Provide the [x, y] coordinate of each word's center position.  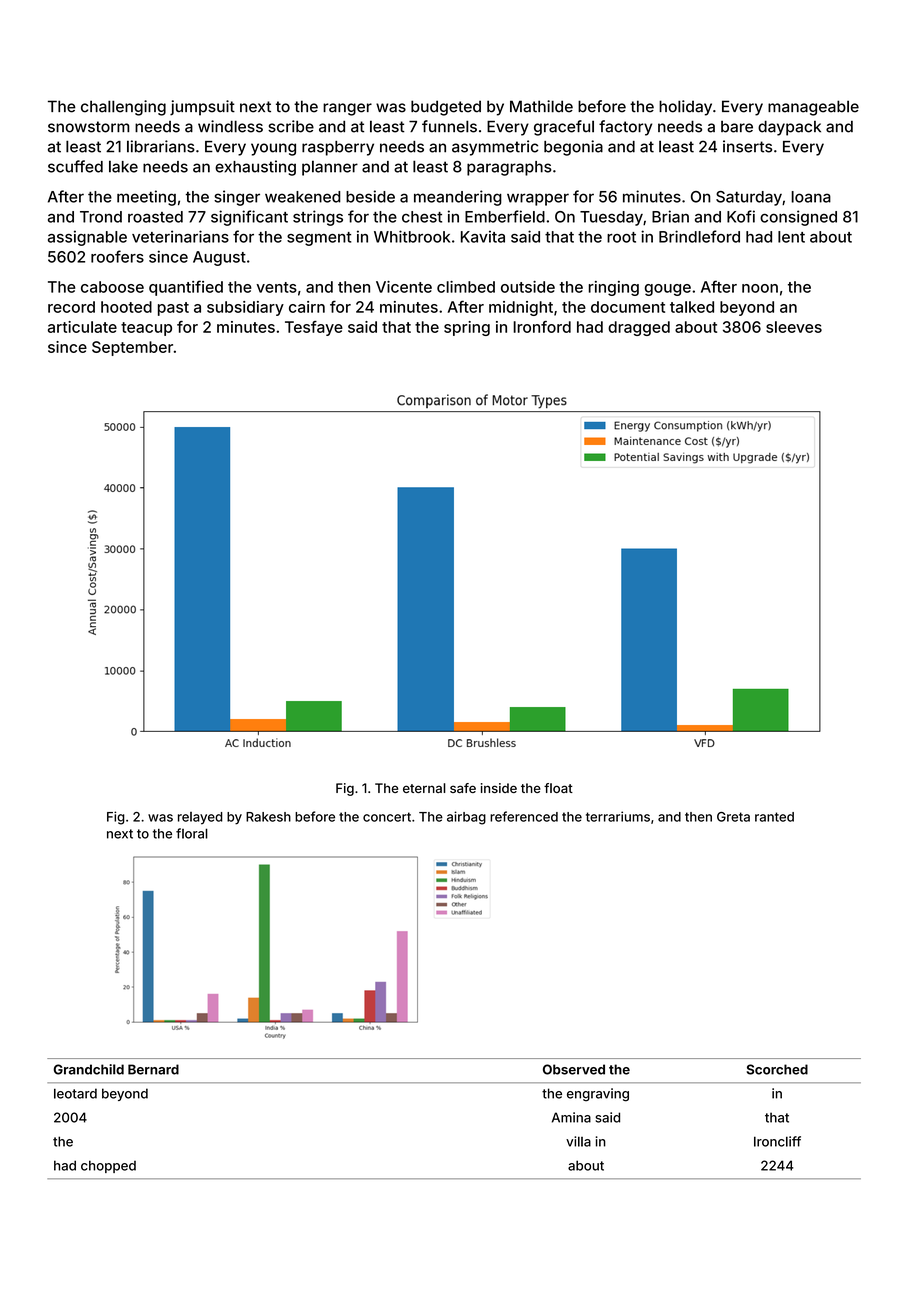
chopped [108, 1166]
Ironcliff [777, 1141]
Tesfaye [314, 328]
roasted [155, 217]
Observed [574, 1069]
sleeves [794, 327]
